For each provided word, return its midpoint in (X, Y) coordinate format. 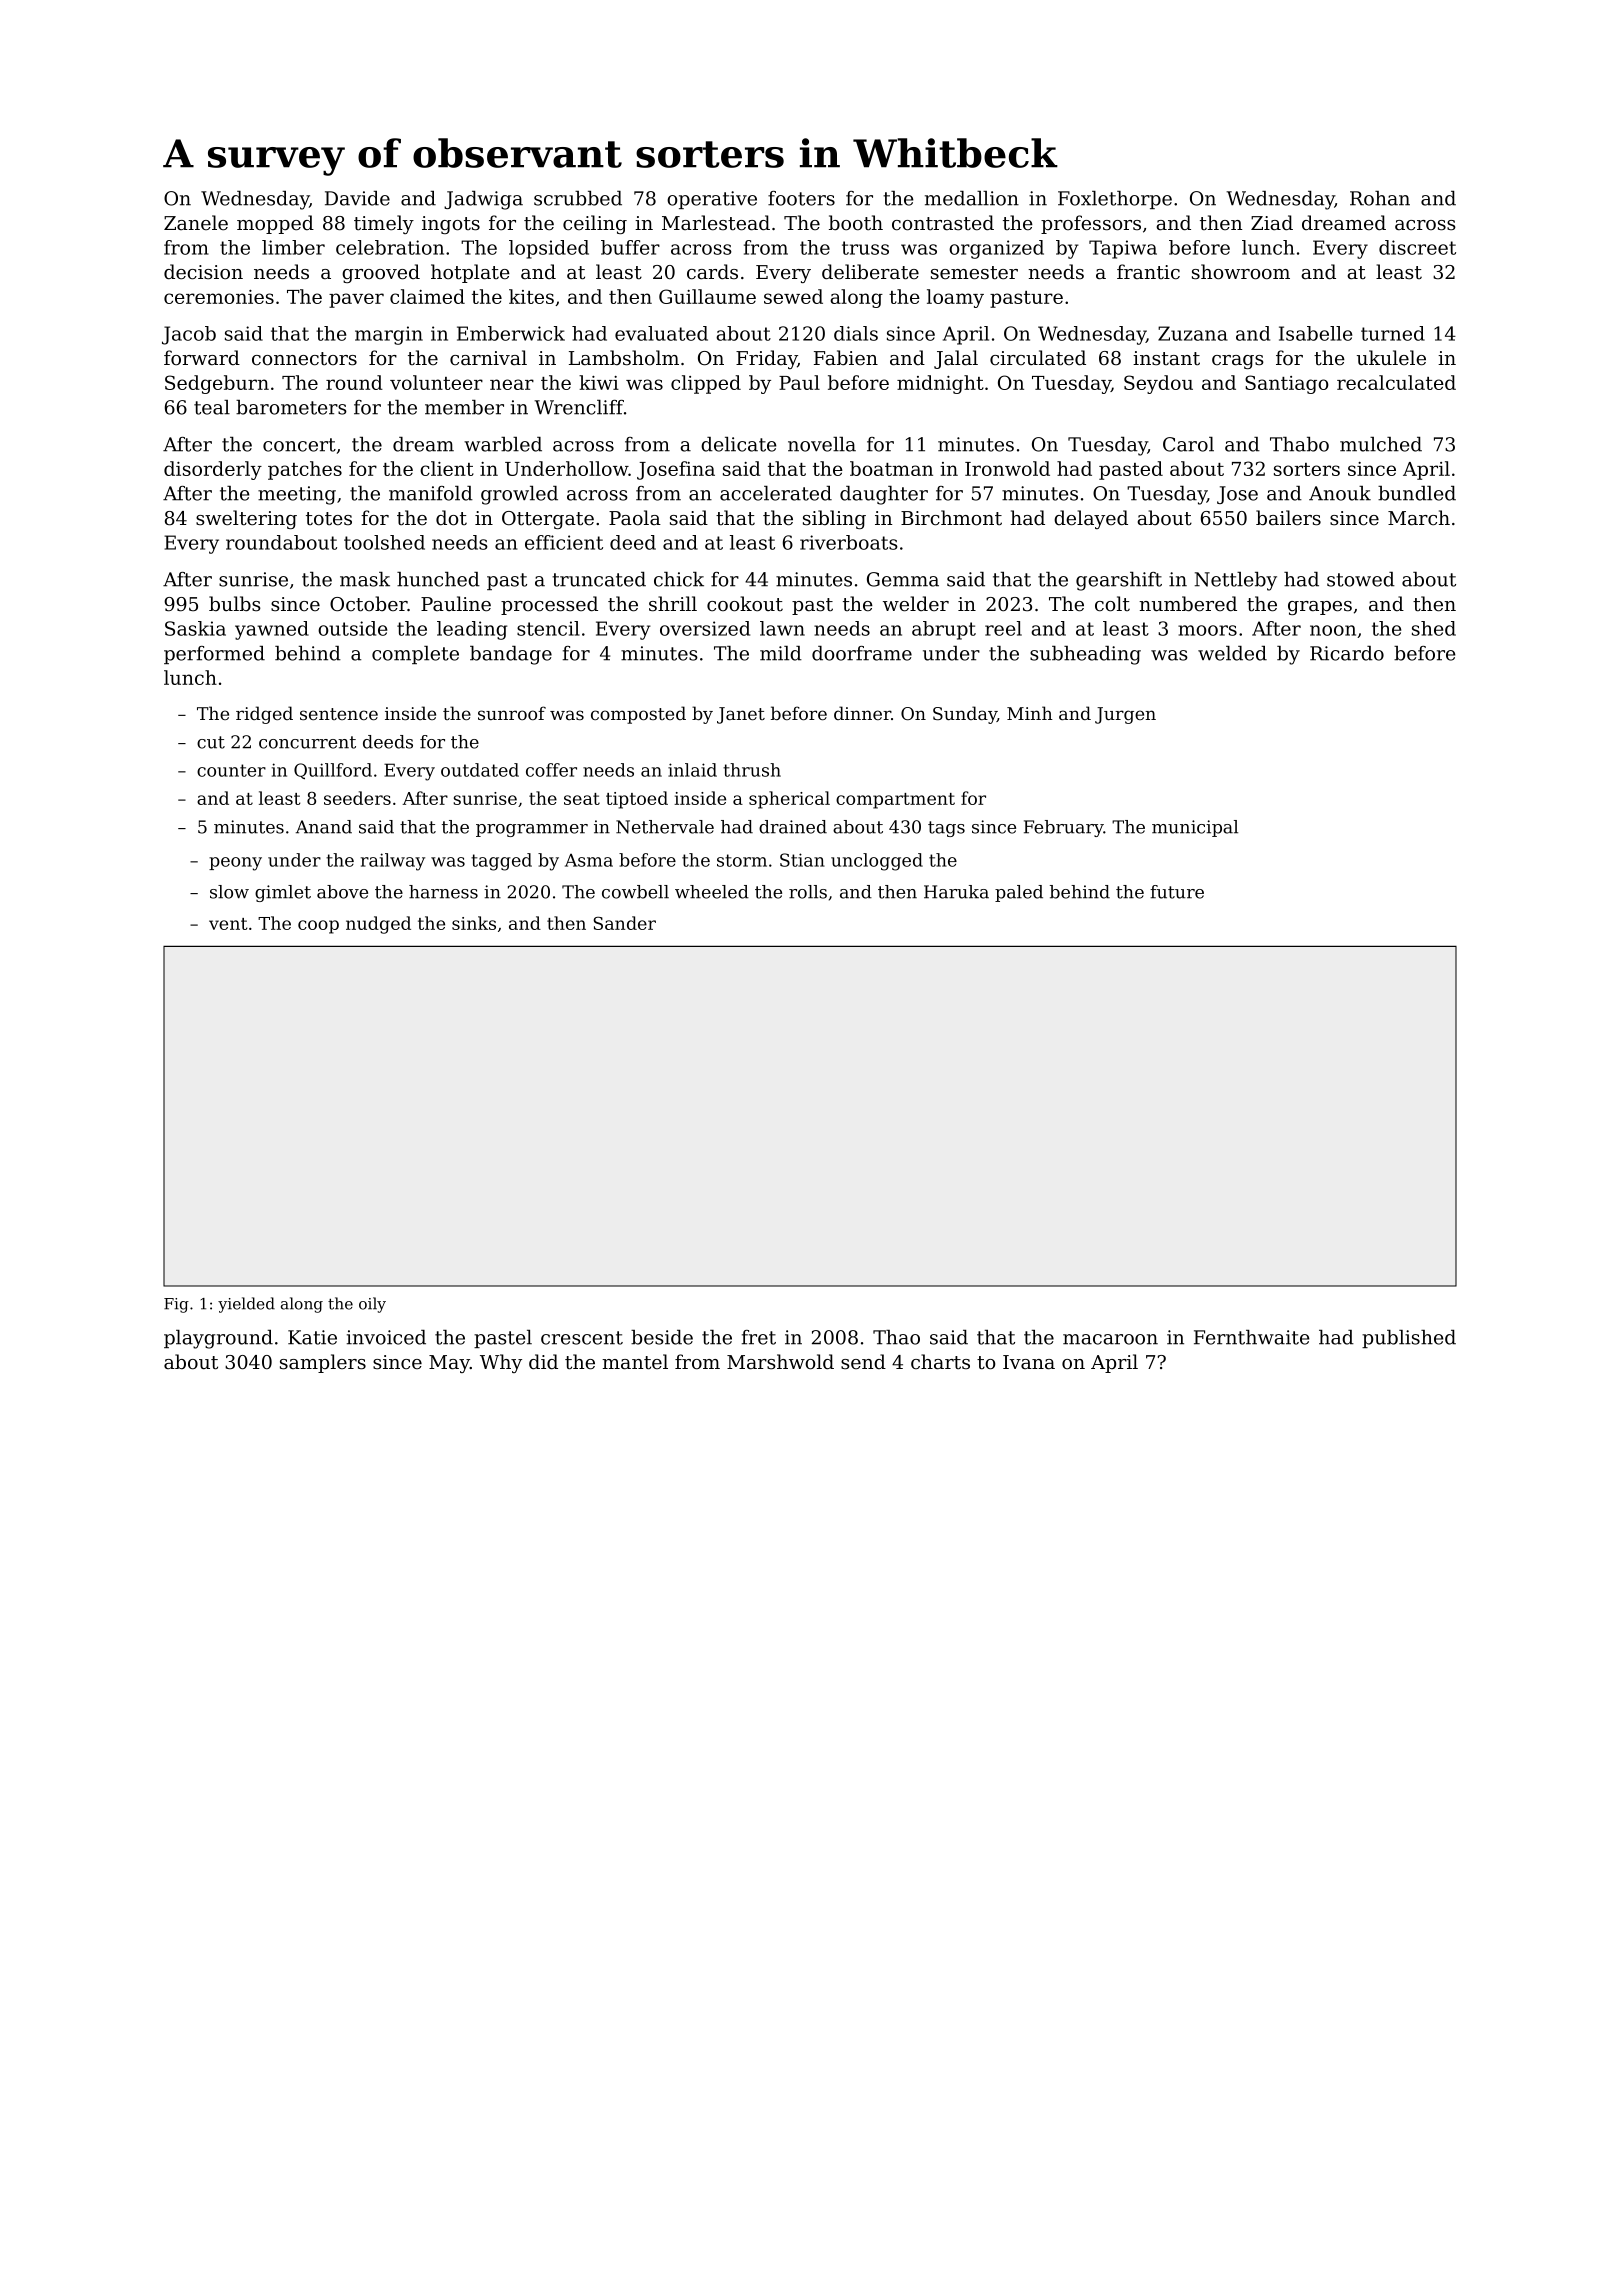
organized (996, 249)
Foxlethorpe (1115, 200)
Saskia (195, 628)
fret (759, 1337)
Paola (635, 518)
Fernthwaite (1252, 1337)
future (1177, 892)
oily (372, 1305)
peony (235, 864)
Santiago (1286, 384)
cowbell (635, 892)
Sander (624, 923)
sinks (474, 923)
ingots (451, 225)
